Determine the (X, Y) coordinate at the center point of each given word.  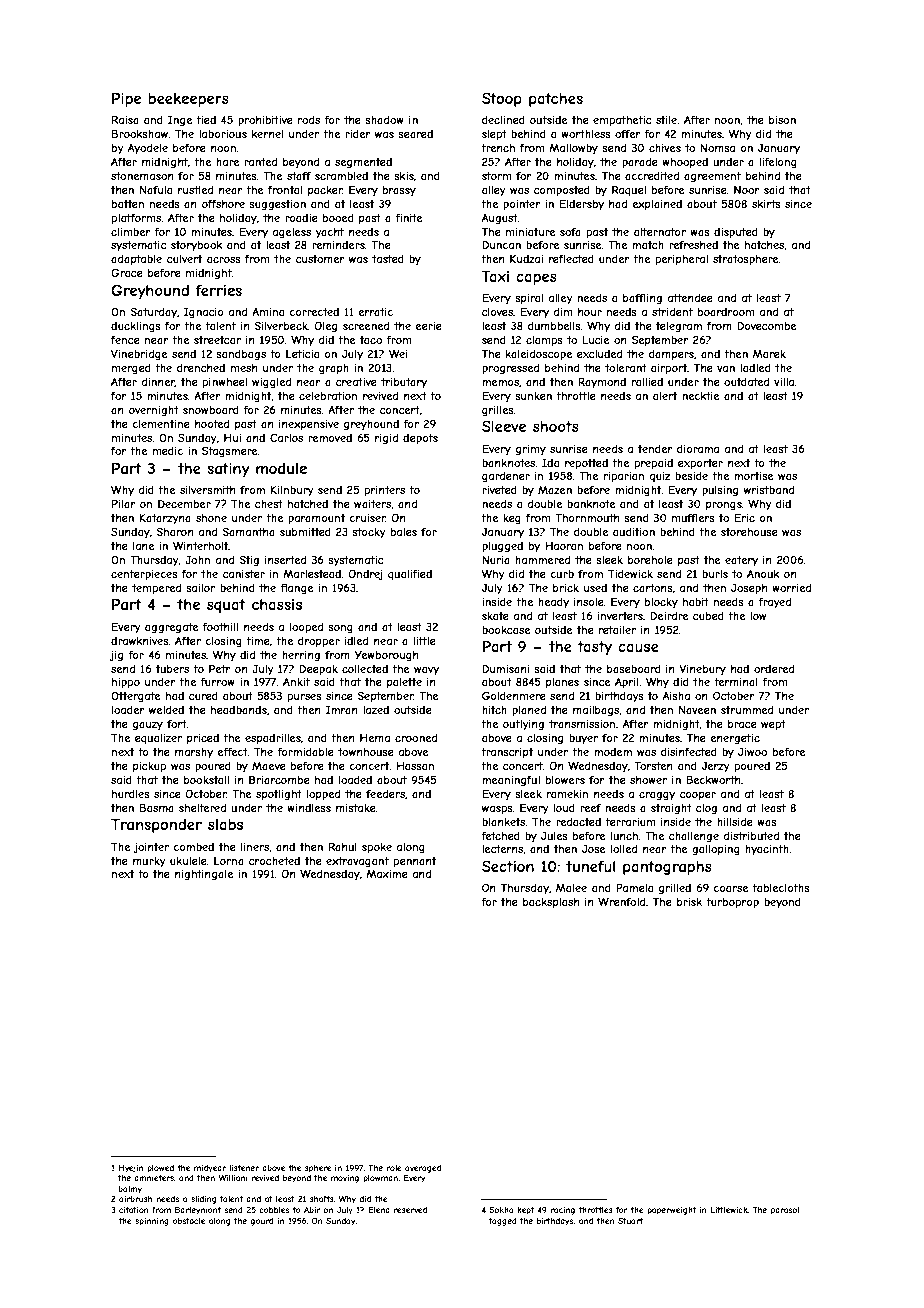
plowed (160, 1169)
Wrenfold (621, 901)
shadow (384, 120)
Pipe (126, 99)
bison (782, 120)
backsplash (551, 903)
